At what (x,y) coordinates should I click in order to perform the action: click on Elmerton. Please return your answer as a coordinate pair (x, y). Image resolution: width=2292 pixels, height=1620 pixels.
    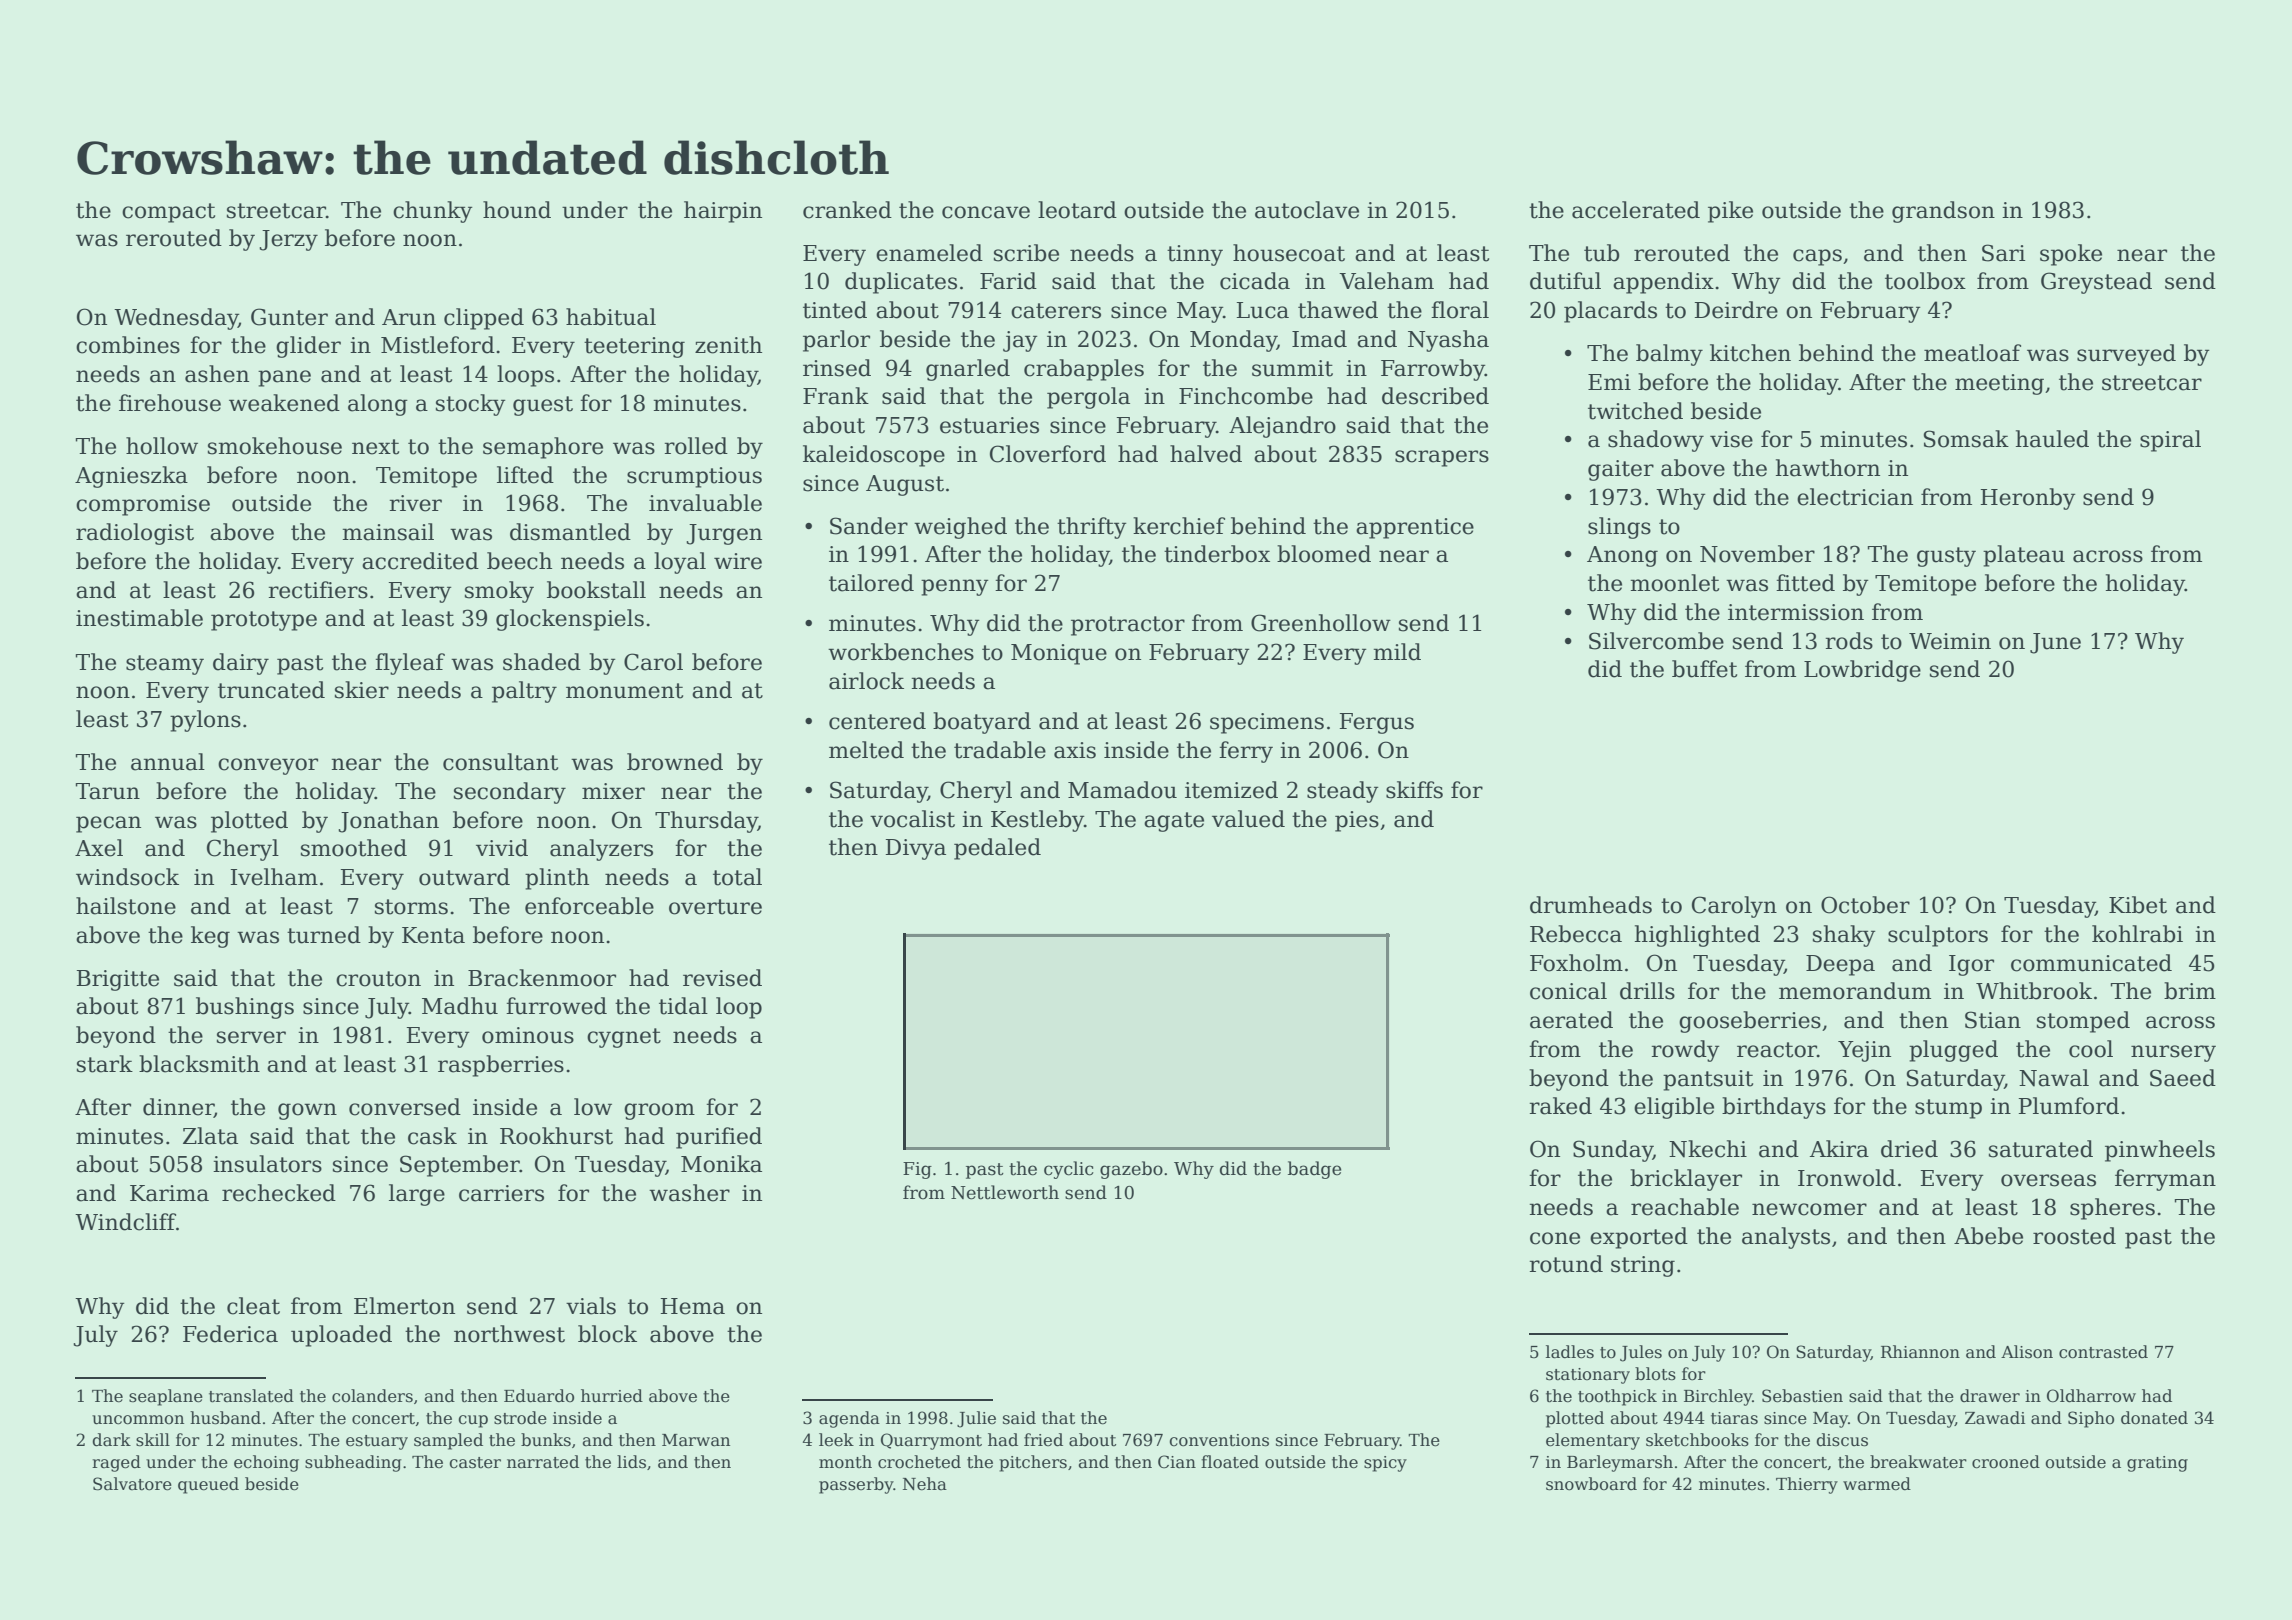
    Looking at the image, I should click on (404, 1306).
